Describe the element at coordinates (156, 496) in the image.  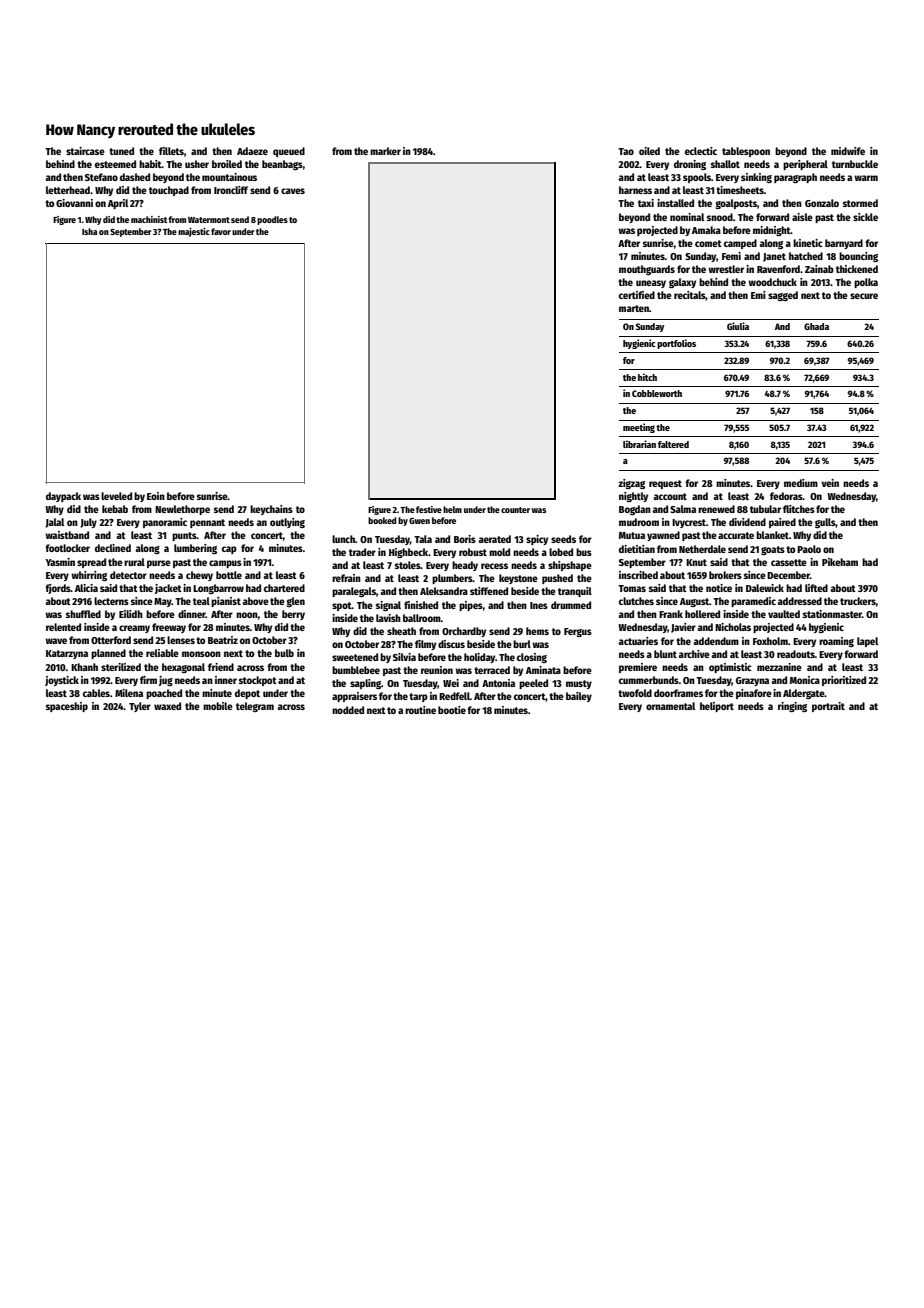
I see `Eoin` at that location.
